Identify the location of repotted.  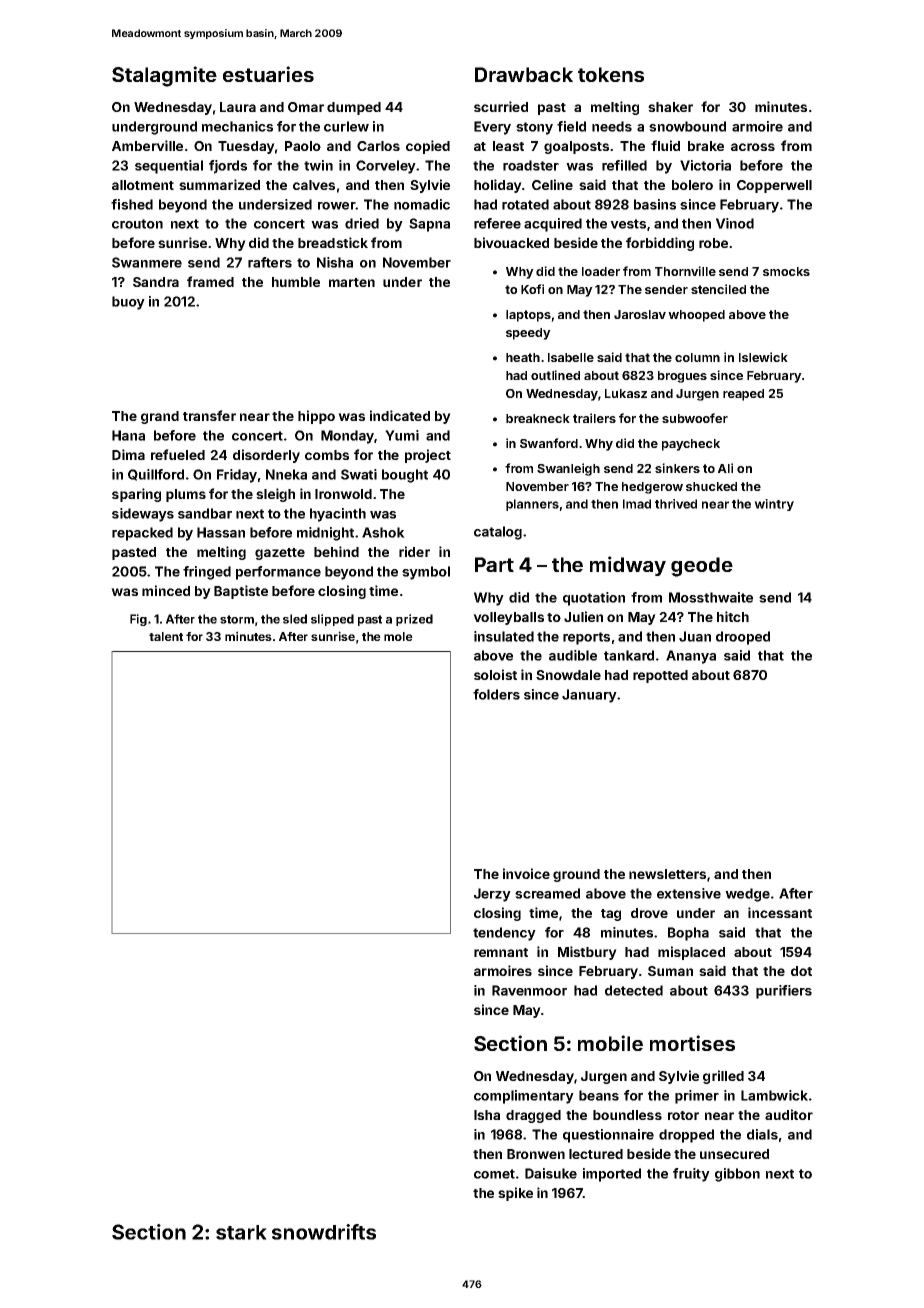
(660, 676).
